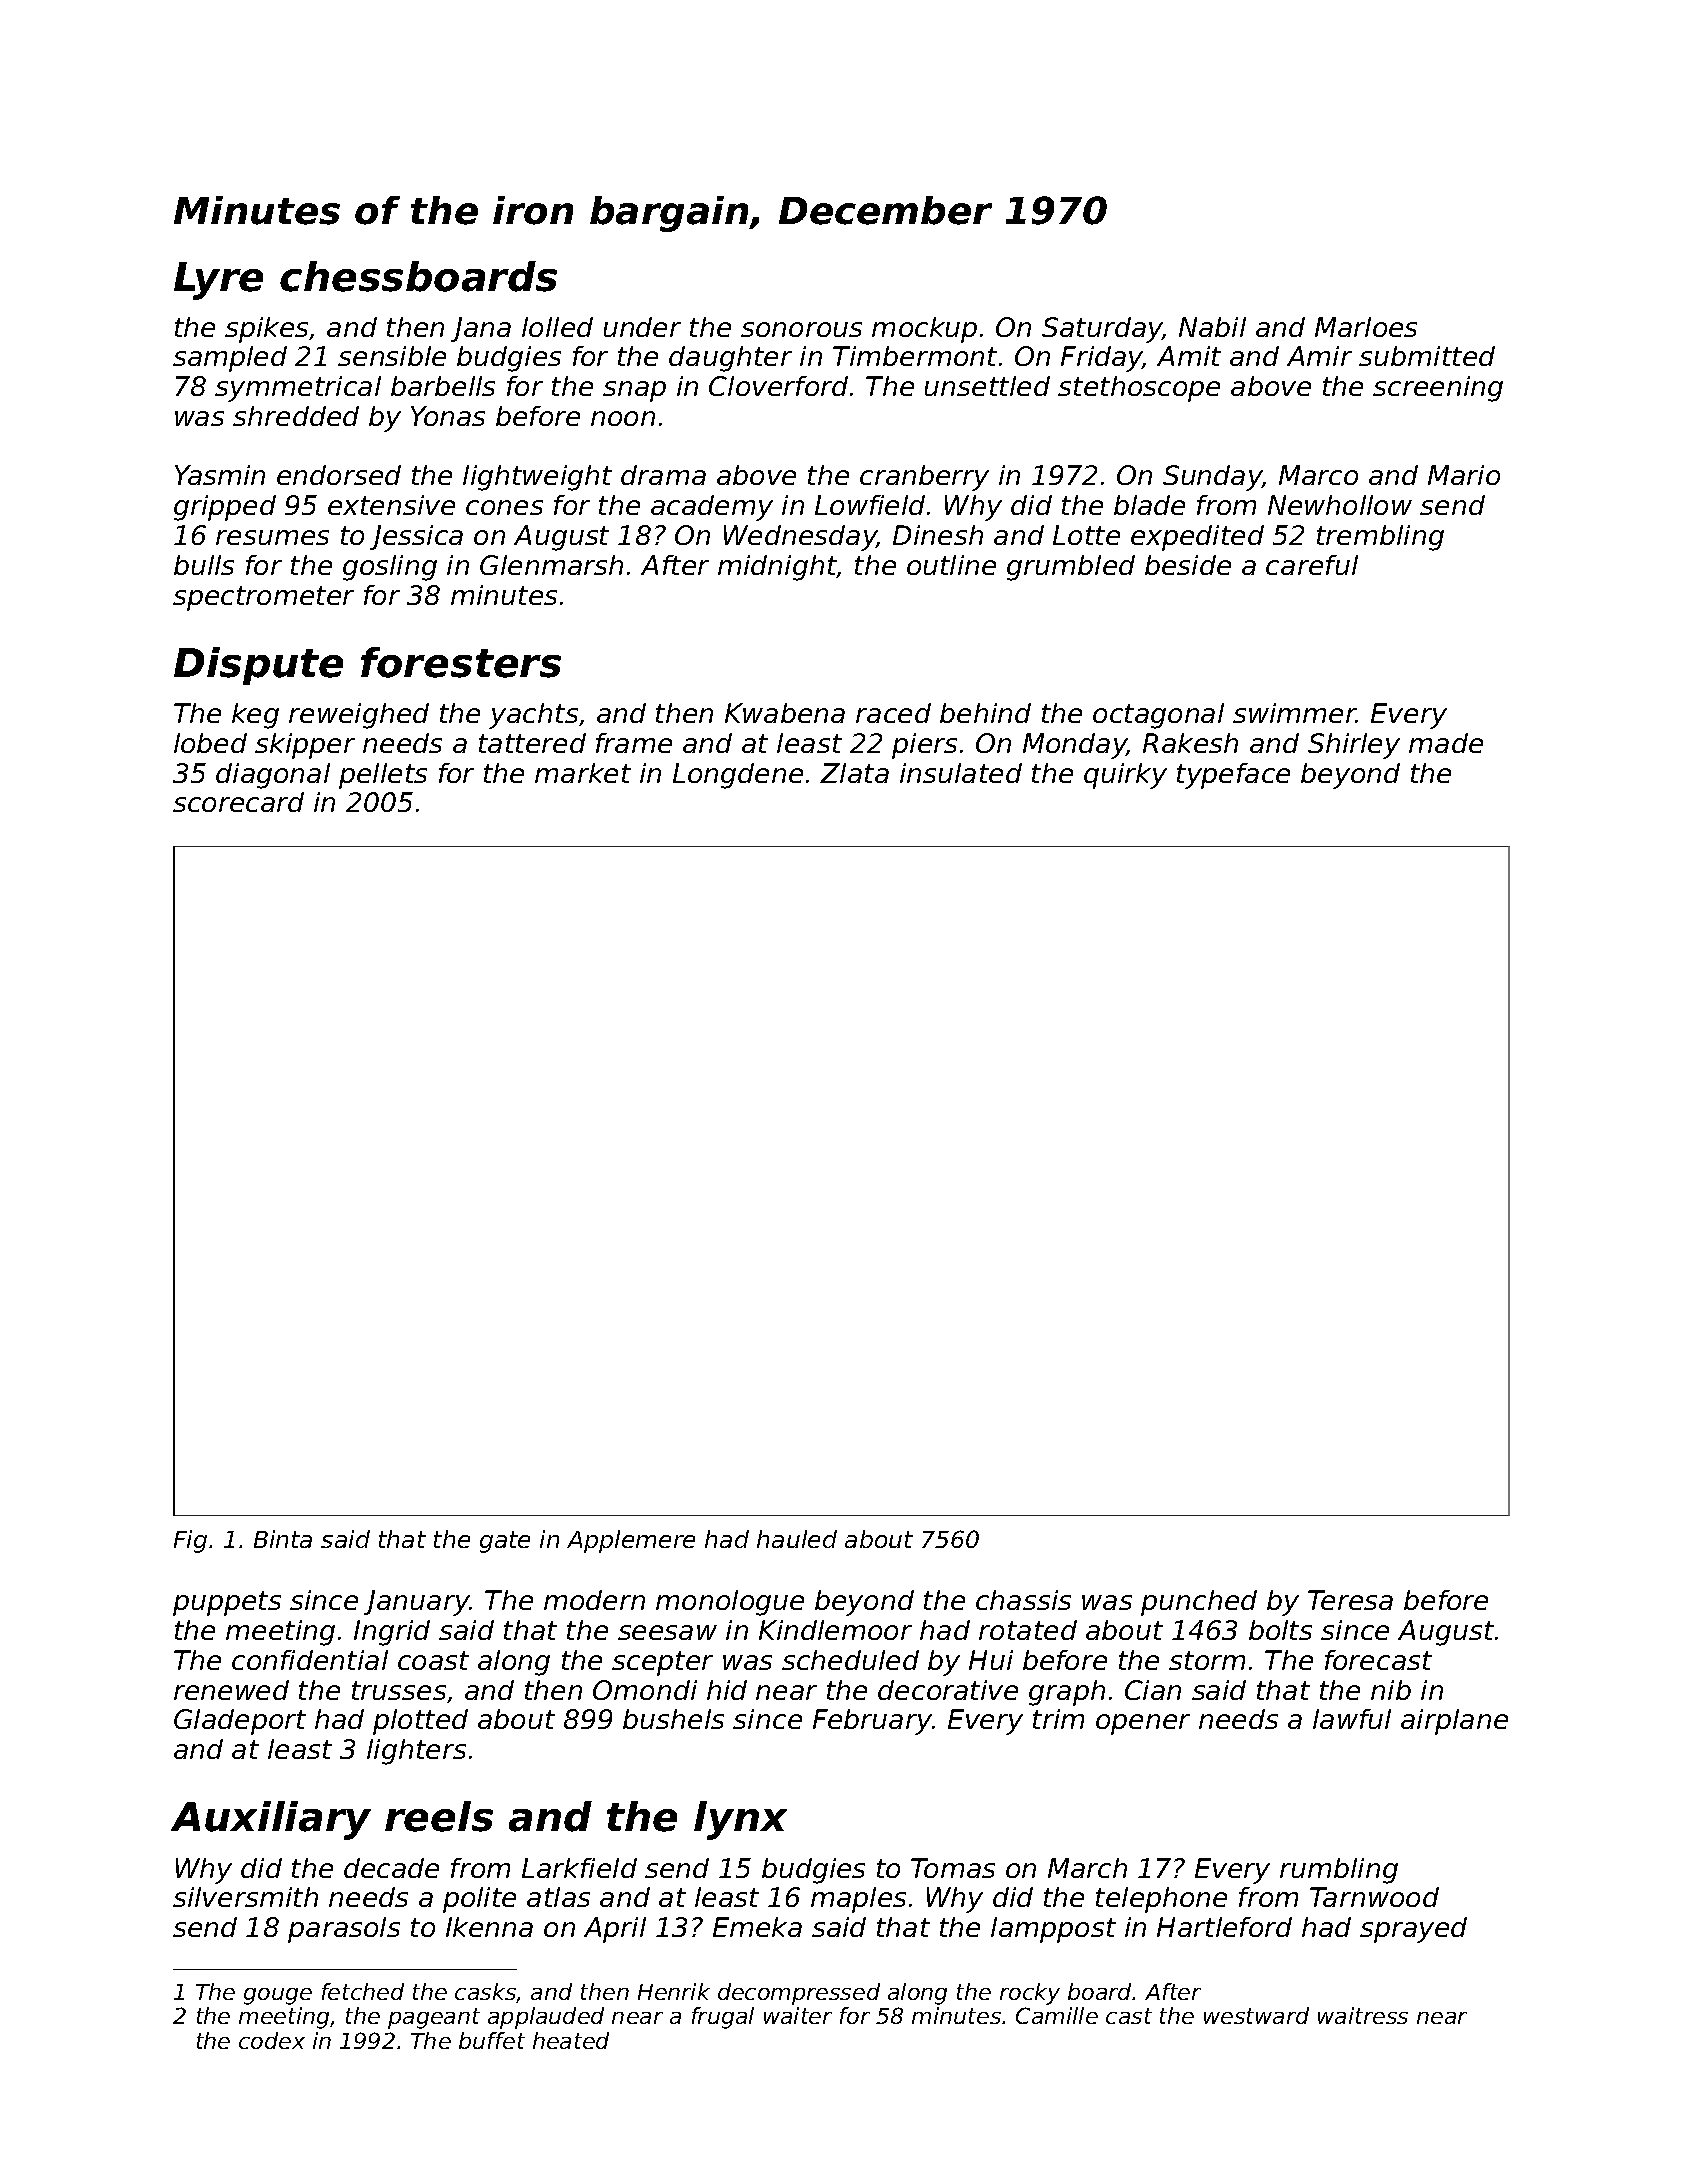  I want to click on Gladeport, so click(240, 1722).
